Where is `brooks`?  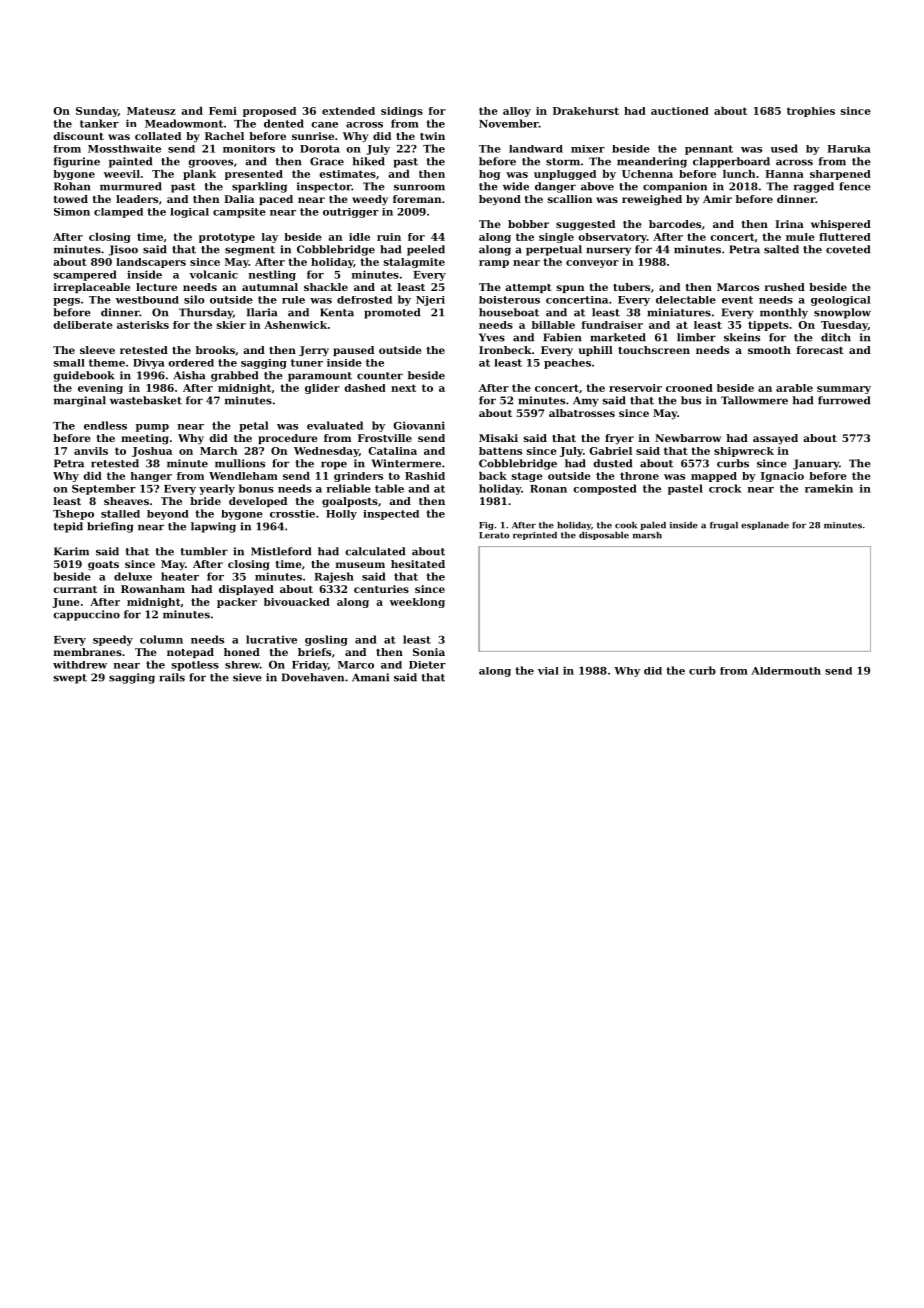 brooks is located at coordinates (215, 350).
